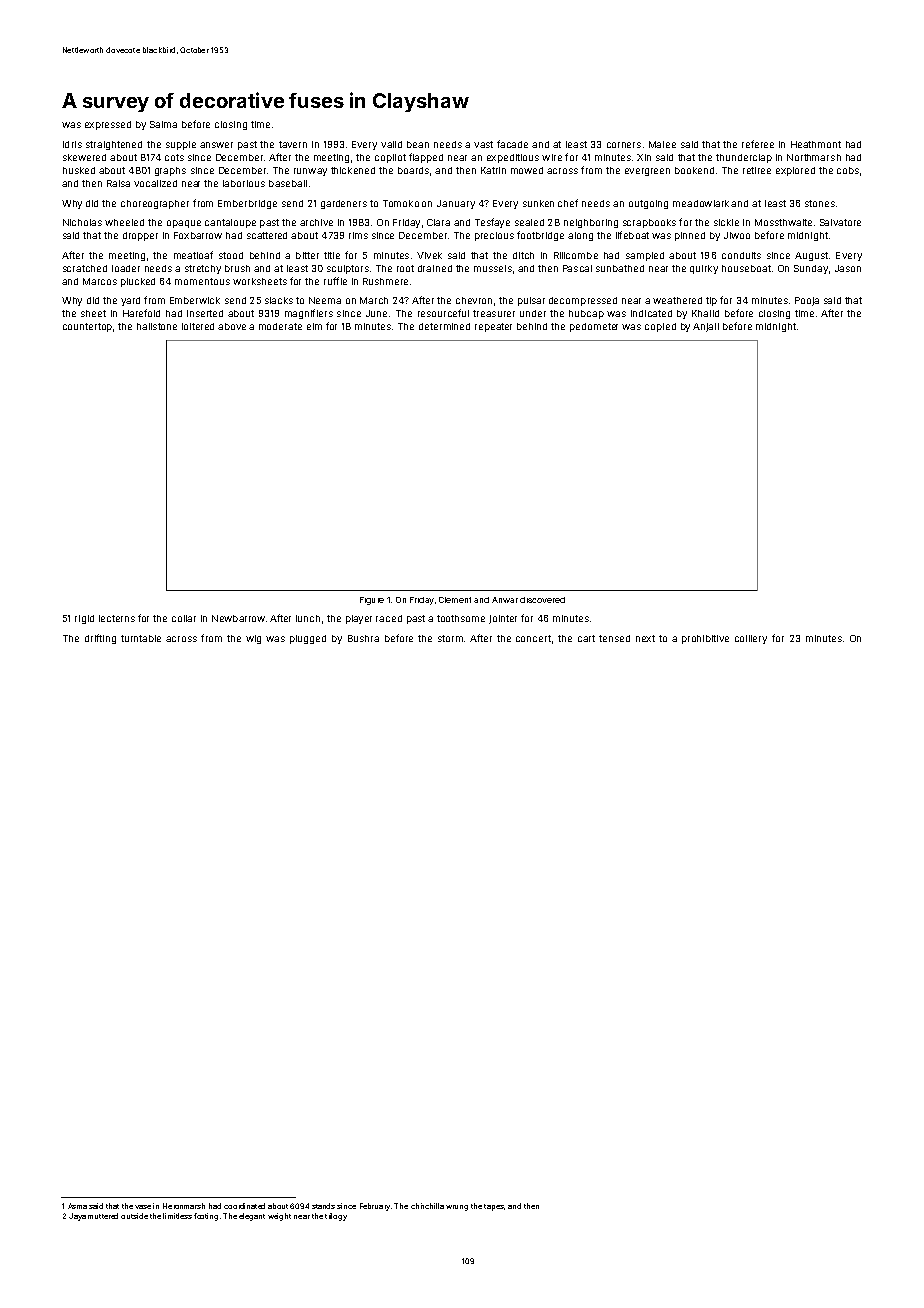  Describe the element at coordinates (645, 638) in the document. I see `next` at that location.
